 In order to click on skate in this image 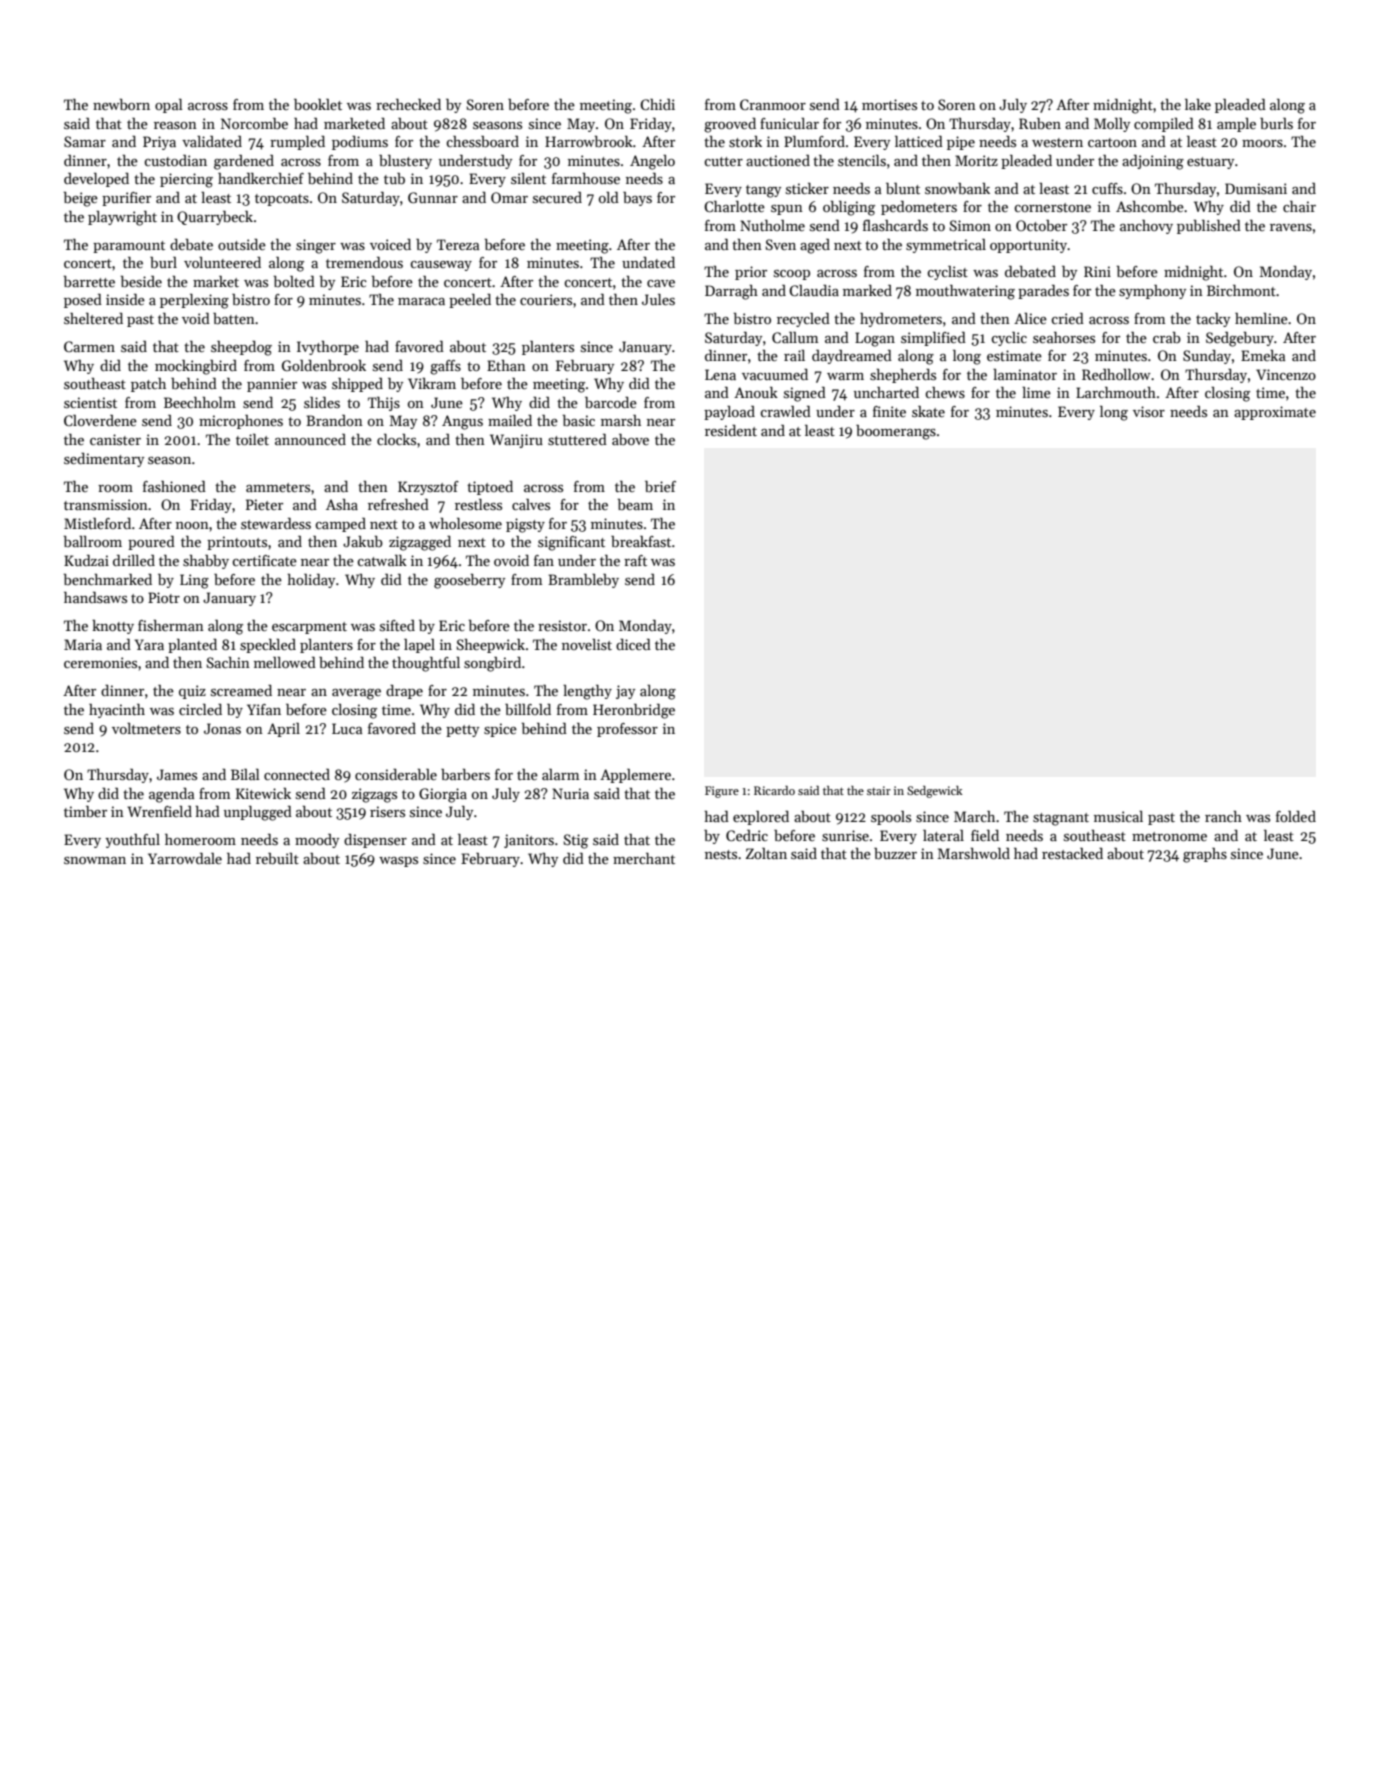, I will do `click(928, 411)`.
